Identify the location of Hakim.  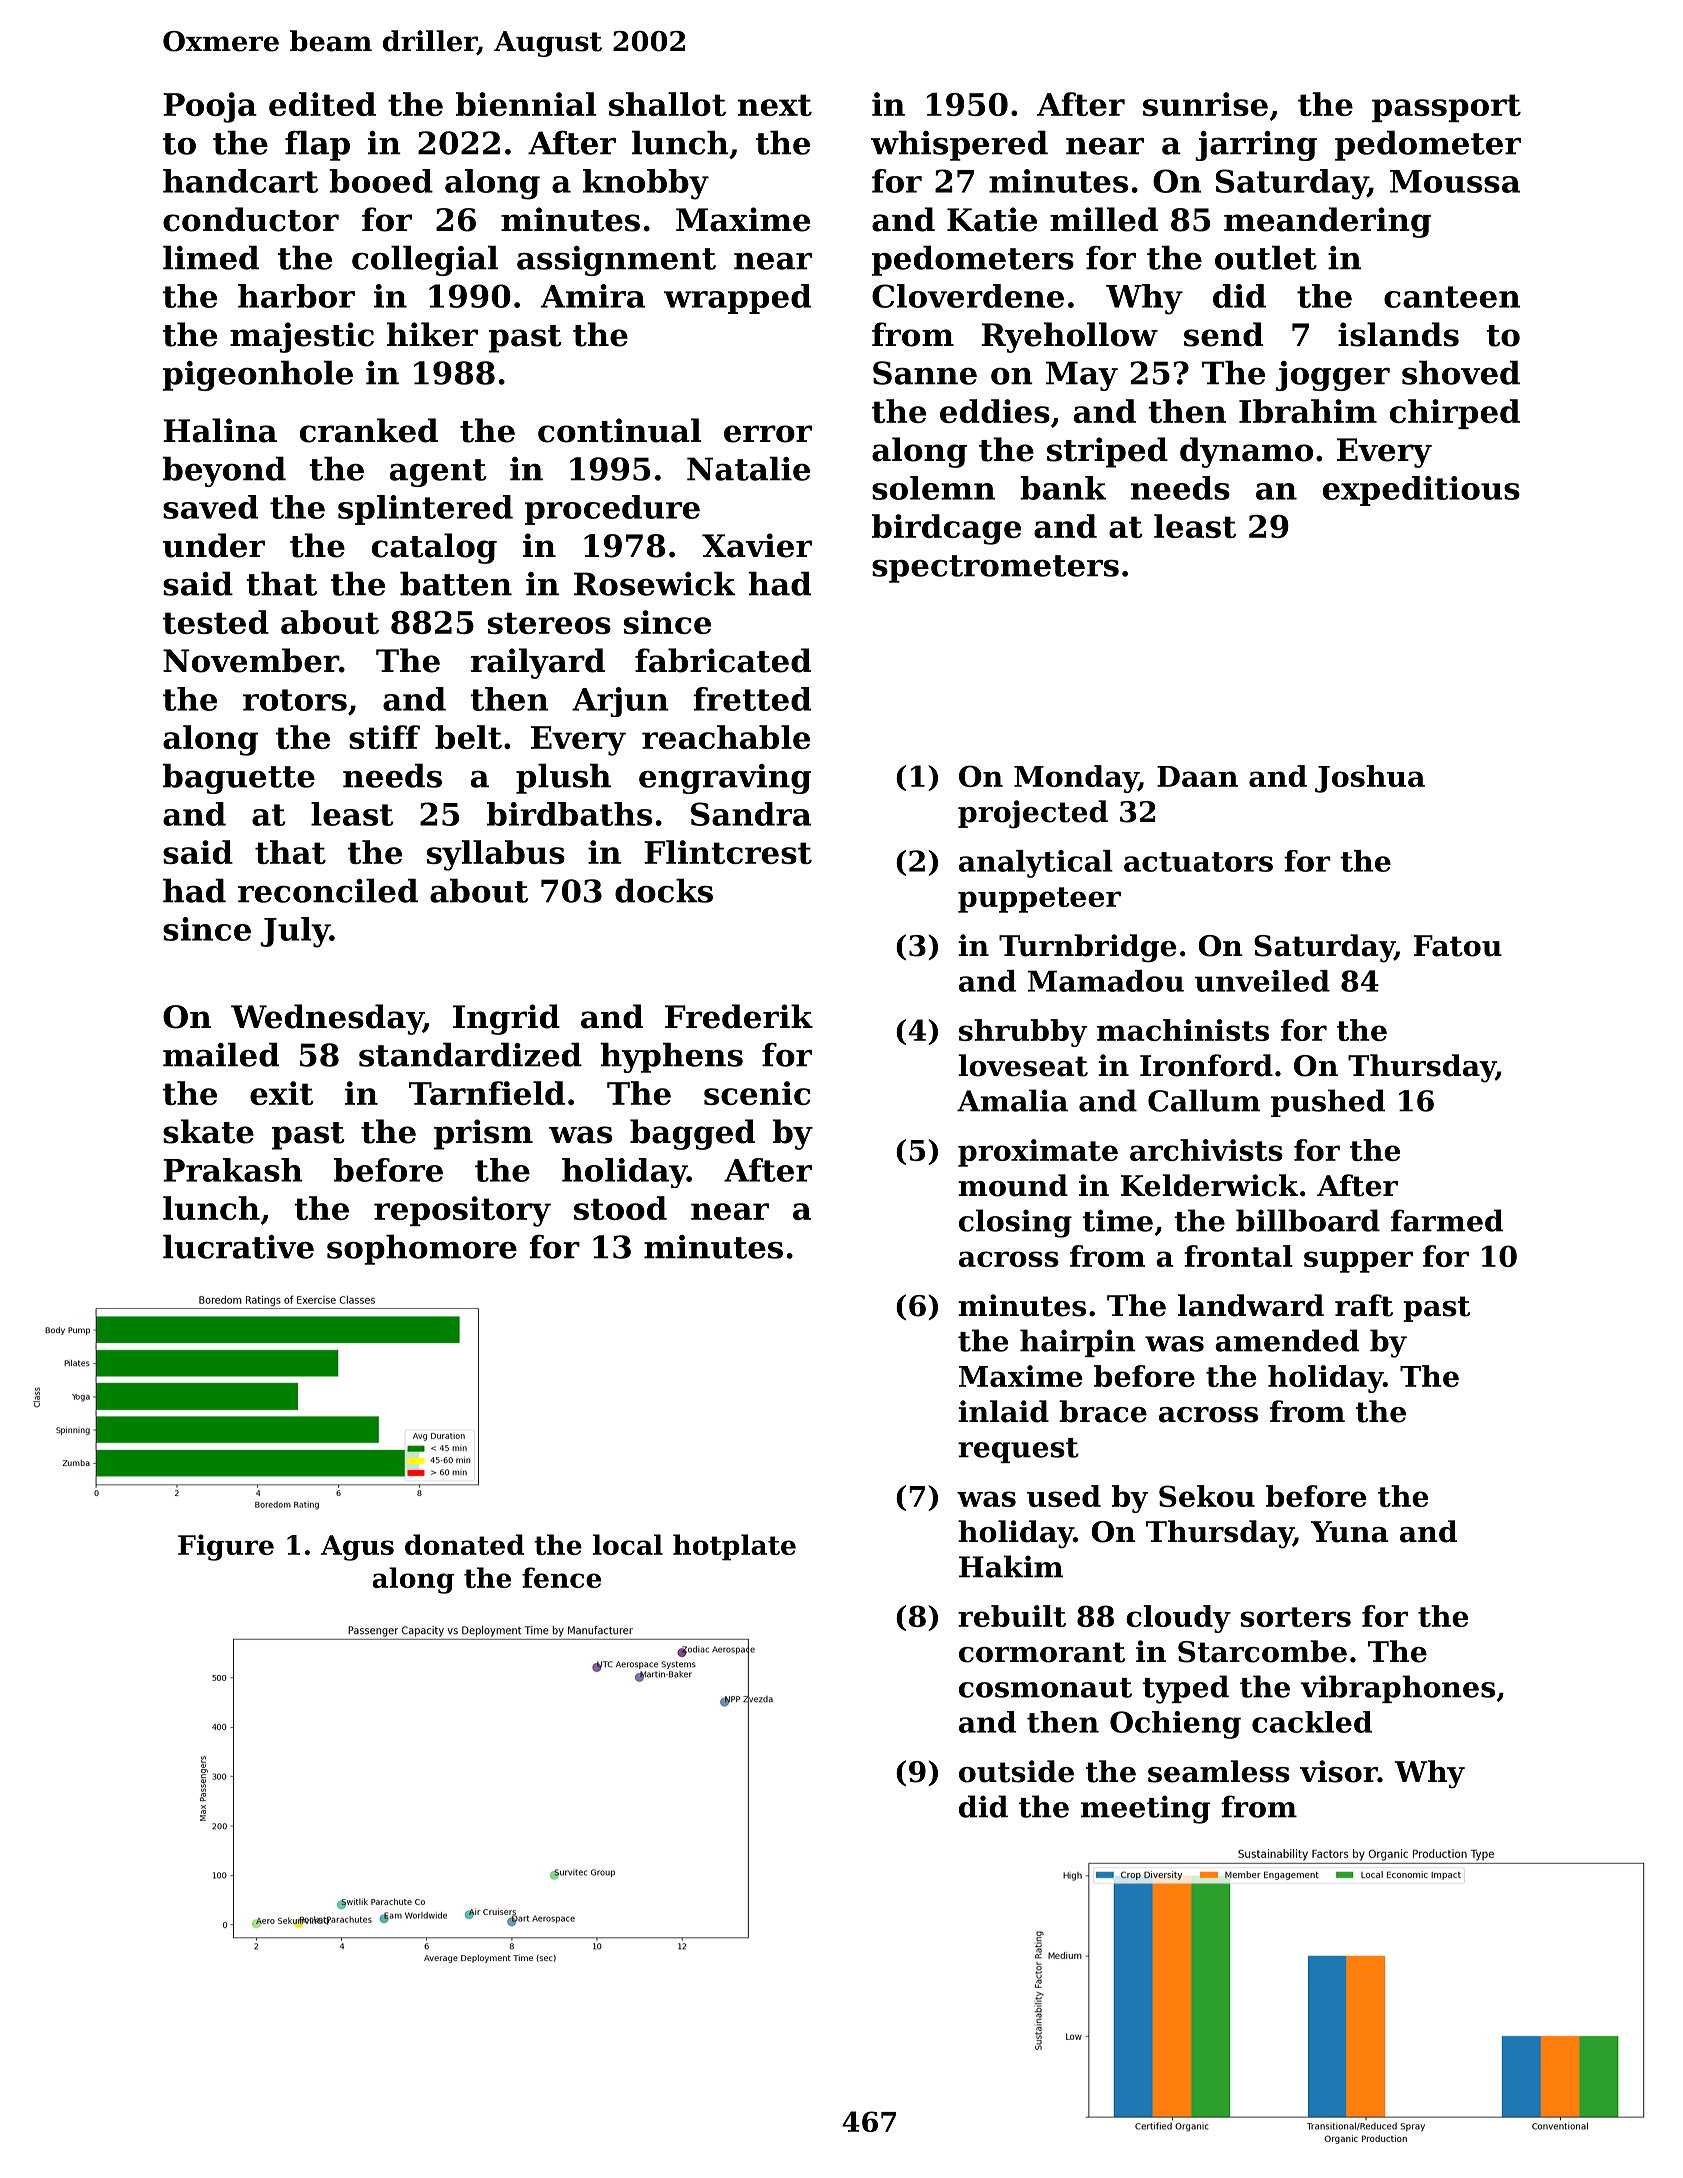
(1011, 1566).
